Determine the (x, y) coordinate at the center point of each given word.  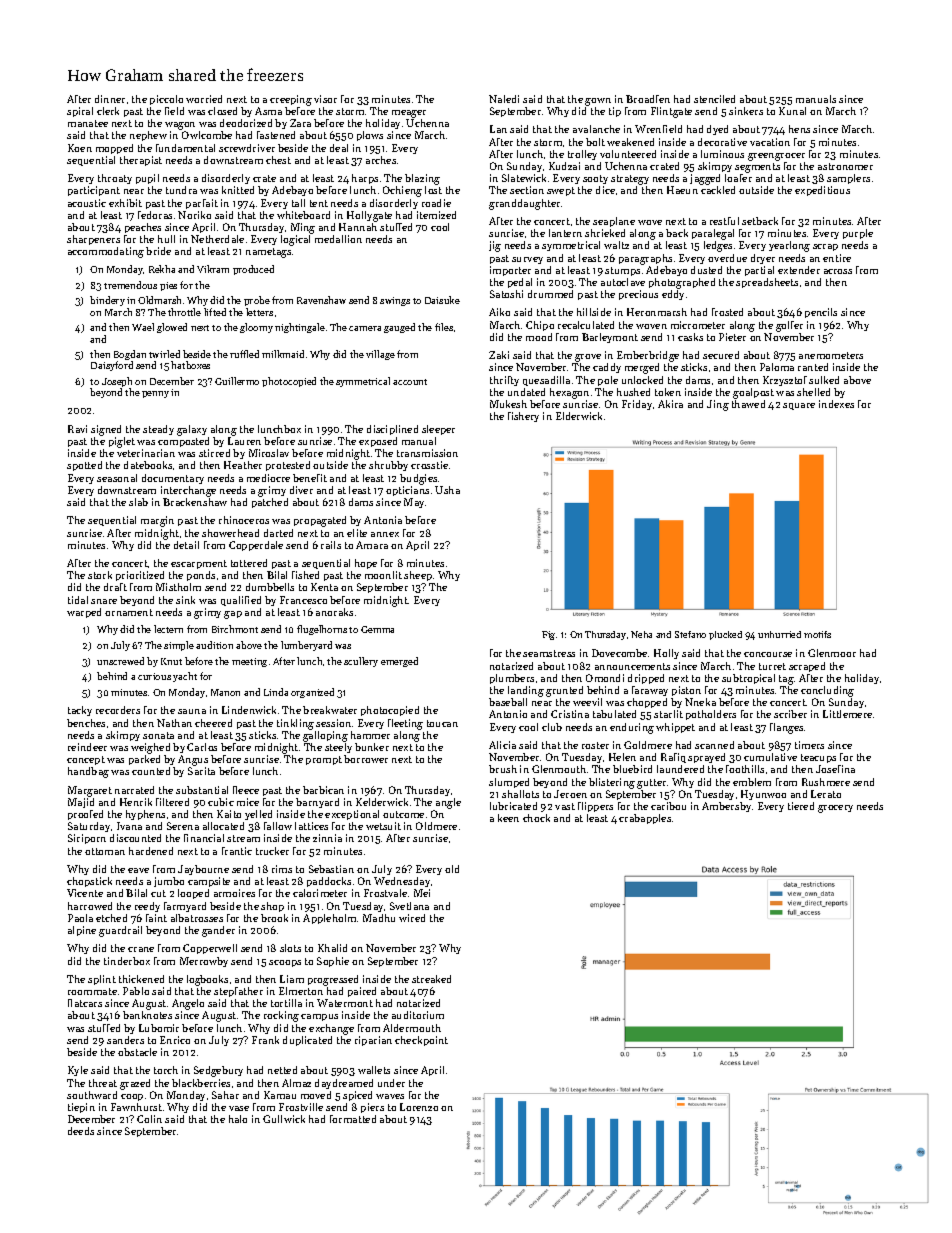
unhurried (779, 634)
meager (409, 114)
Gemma (377, 629)
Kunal (792, 111)
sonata (158, 735)
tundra (181, 190)
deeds (81, 1131)
